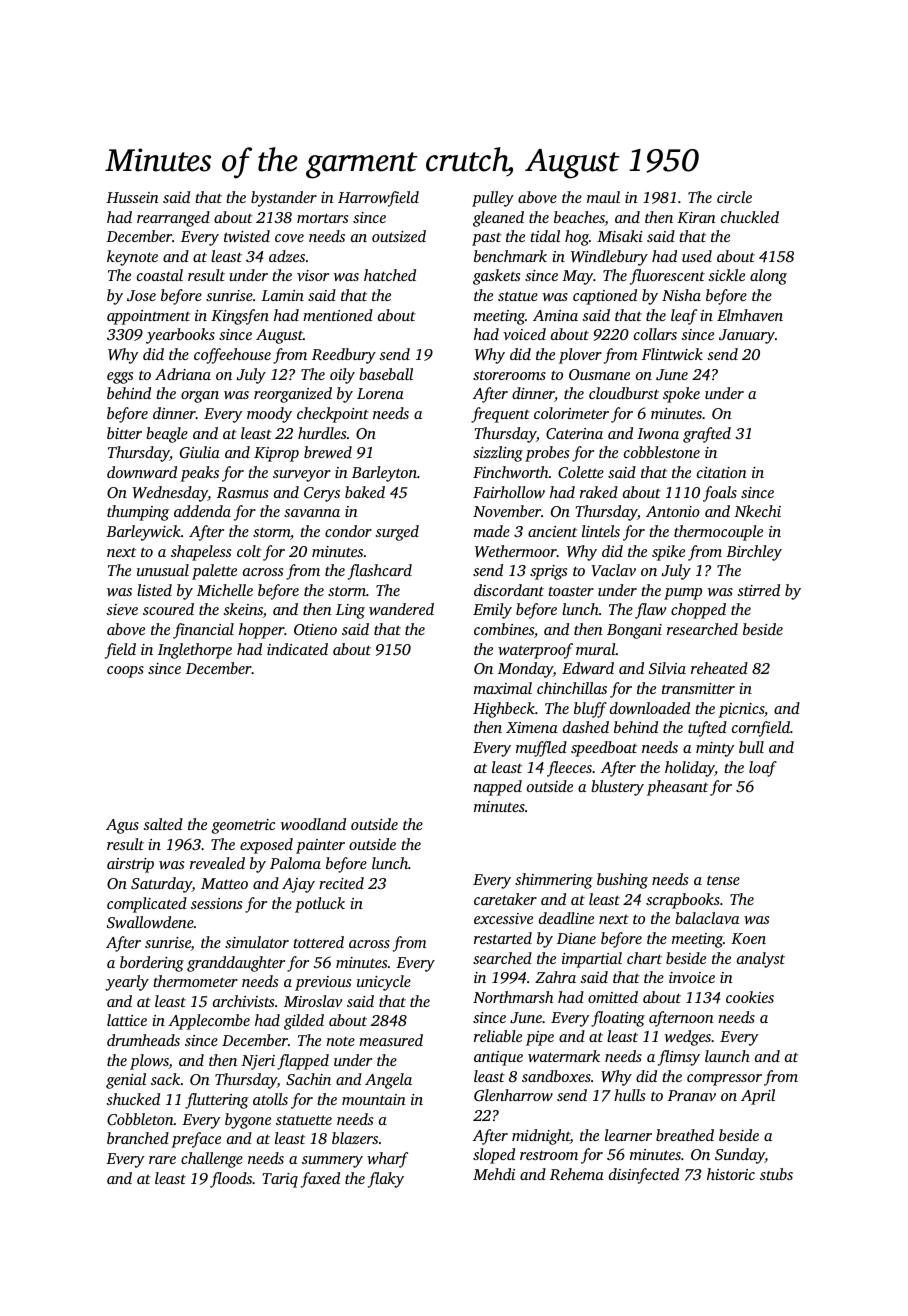 The image size is (908, 1316). What do you see at coordinates (758, 590) in the screenshot?
I see `stirred` at bounding box center [758, 590].
